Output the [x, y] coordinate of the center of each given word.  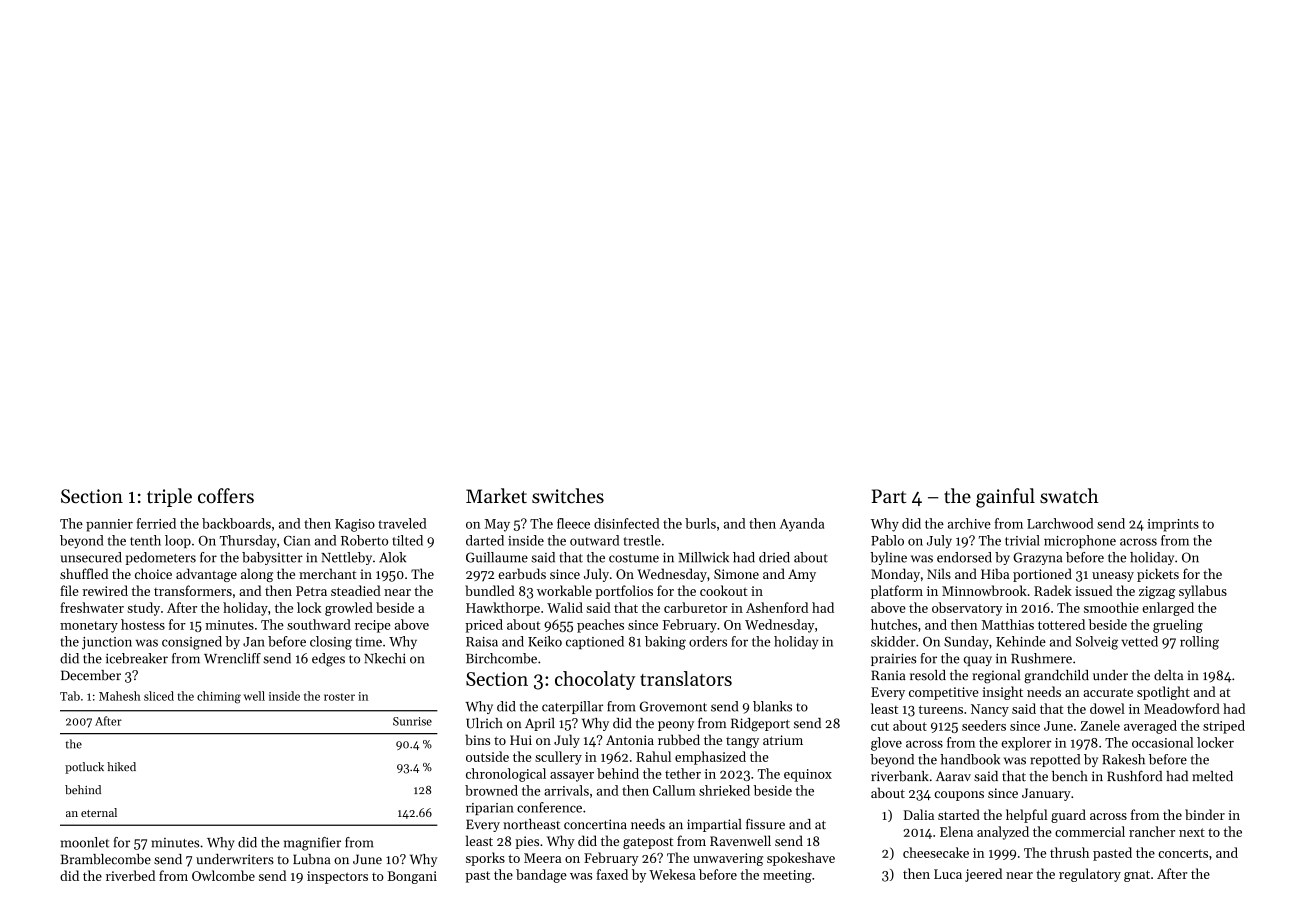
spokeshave [801, 859]
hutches [894, 624]
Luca [948, 874]
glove [886, 744]
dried [774, 557]
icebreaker [137, 658]
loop [178, 541]
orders [708, 641]
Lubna [312, 859]
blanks [772, 706]
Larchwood [1060, 523]
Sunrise [412, 721]
